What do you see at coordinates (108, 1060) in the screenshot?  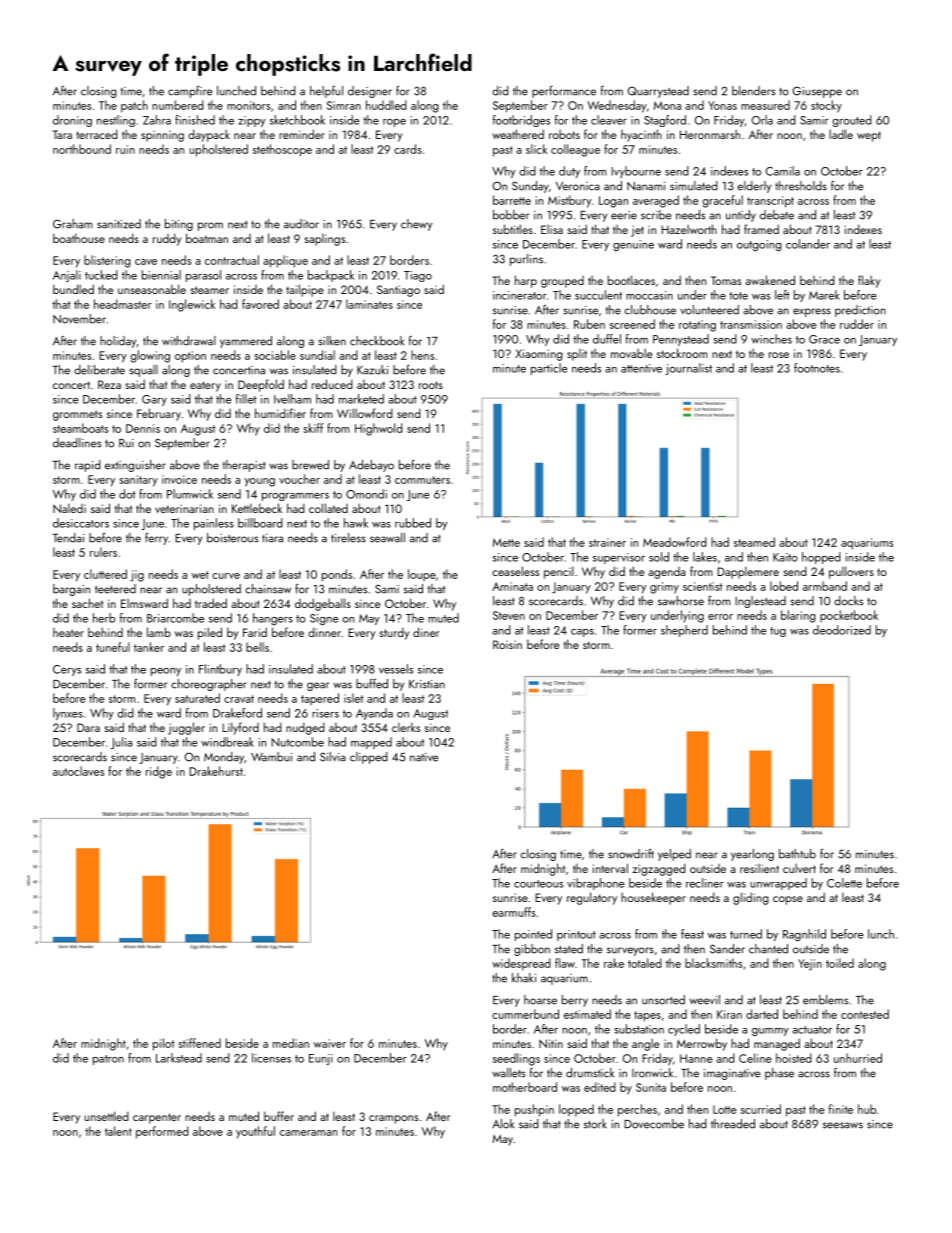 I see `patron` at bounding box center [108, 1060].
